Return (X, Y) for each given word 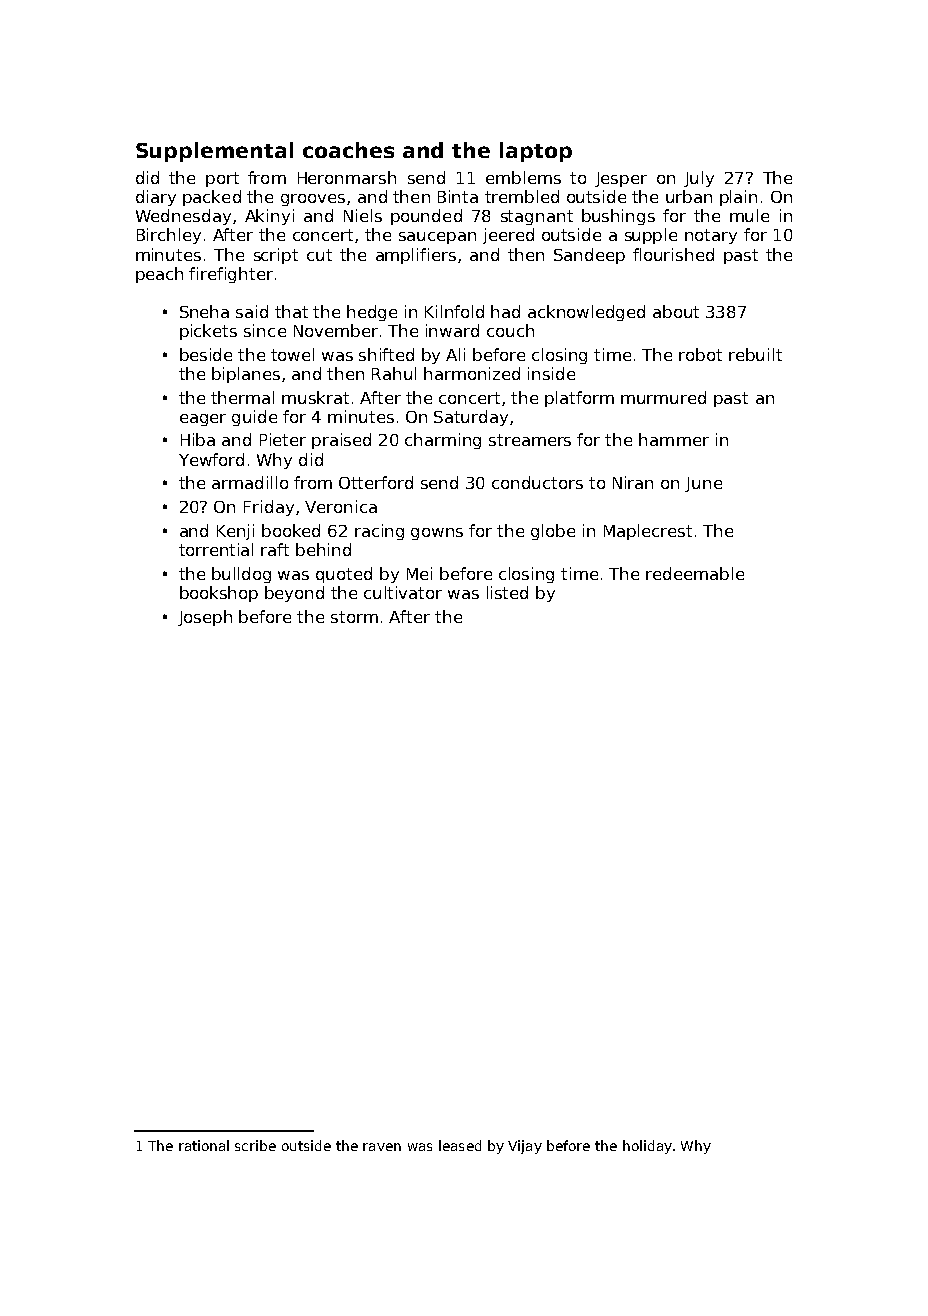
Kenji (235, 532)
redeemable (695, 573)
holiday (647, 1147)
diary (156, 198)
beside (206, 354)
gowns (437, 534)
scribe (255, 1145)
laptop (536, 152)
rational (204, 1145)
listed (507, 592)
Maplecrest (648, 532)
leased (460, 1145)
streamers (530, 440)
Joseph (205, 618)
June (703, 484)
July (699, 179)
